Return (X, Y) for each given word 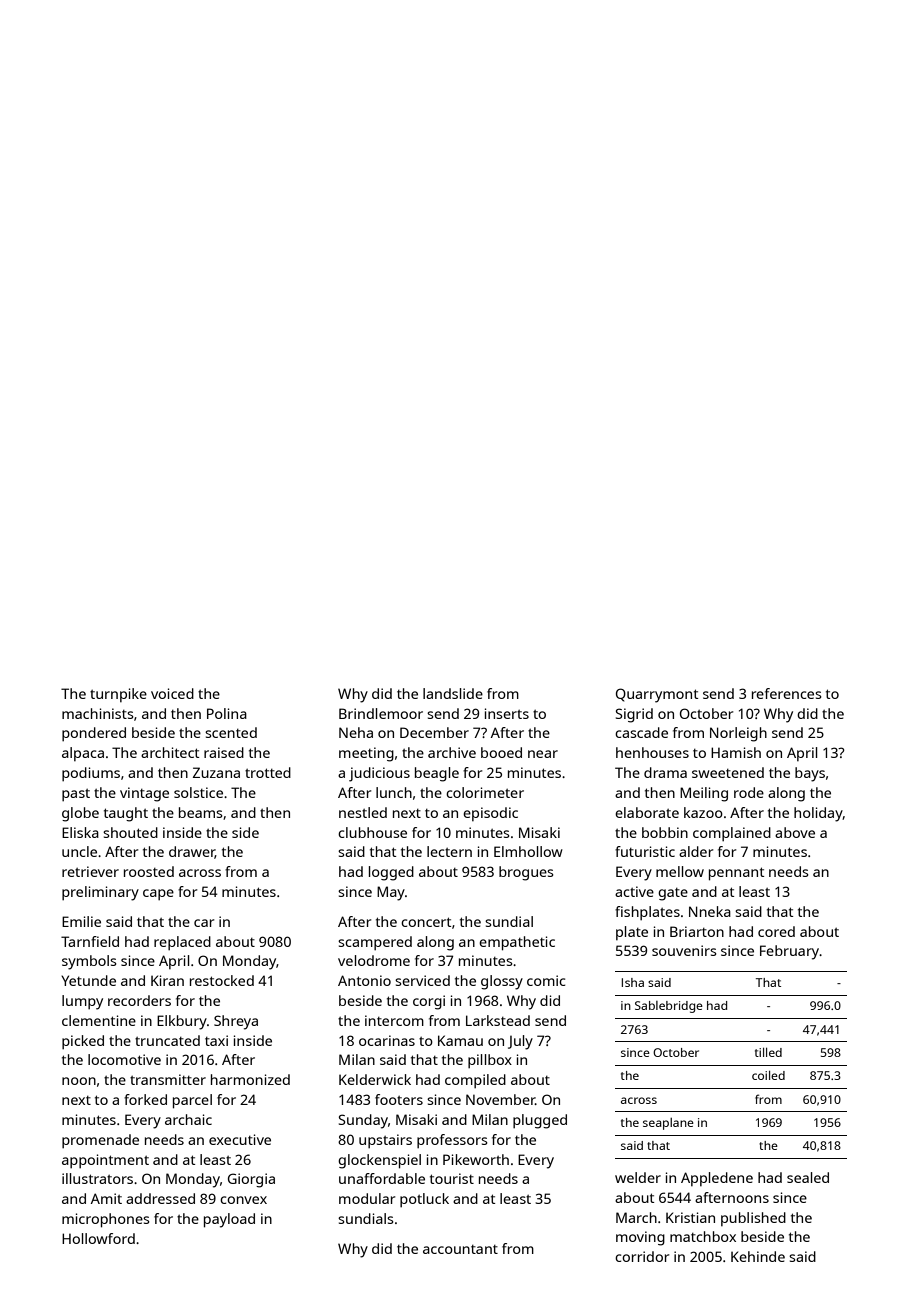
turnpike (118, 695)
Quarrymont (657, 695)
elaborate (647, 812)
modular (367, 1198)
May (391, 893)
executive (240, 1139)
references (787, 693)
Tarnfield (90, 941)
